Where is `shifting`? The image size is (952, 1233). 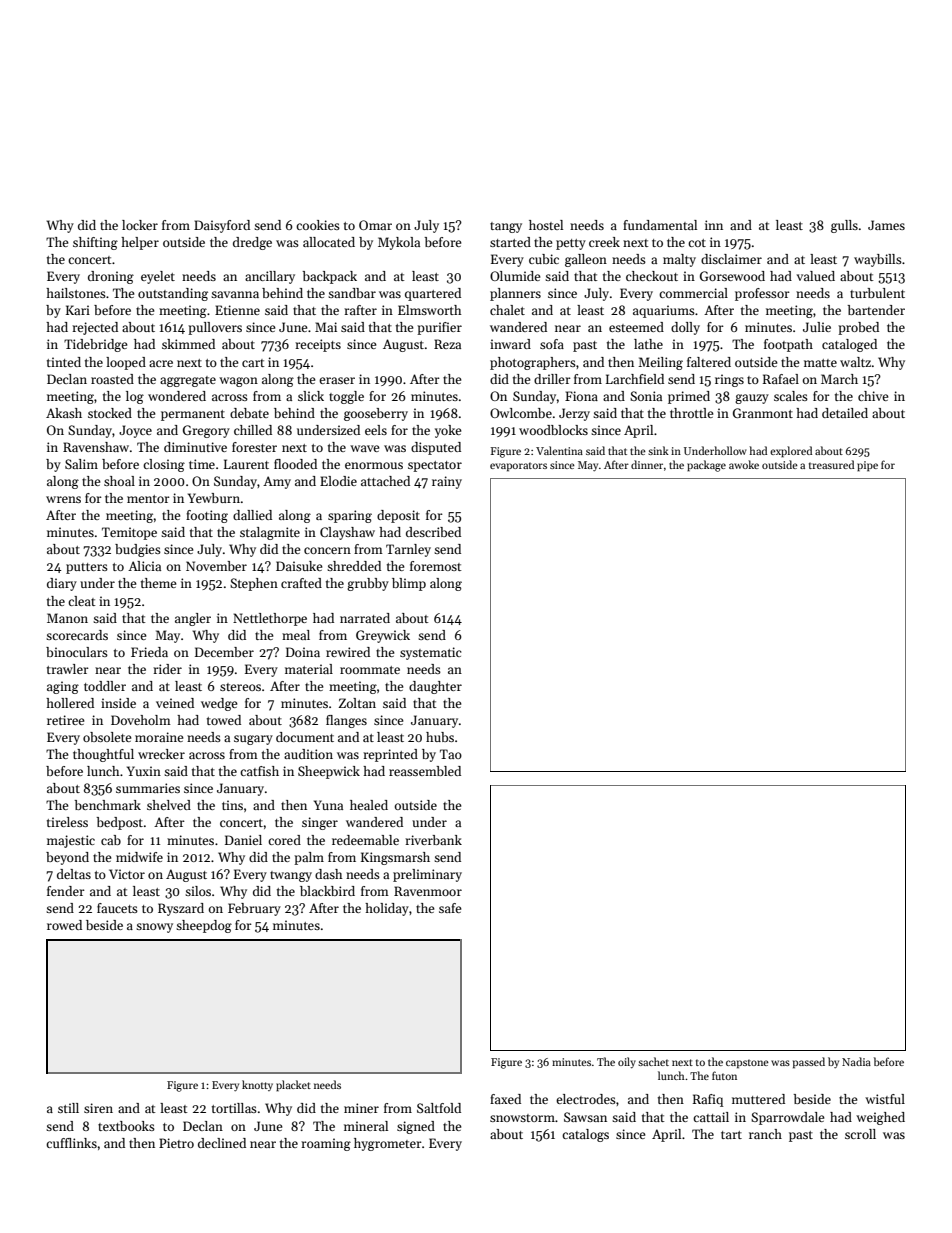
shifting is located at coordinates (95, 243).
